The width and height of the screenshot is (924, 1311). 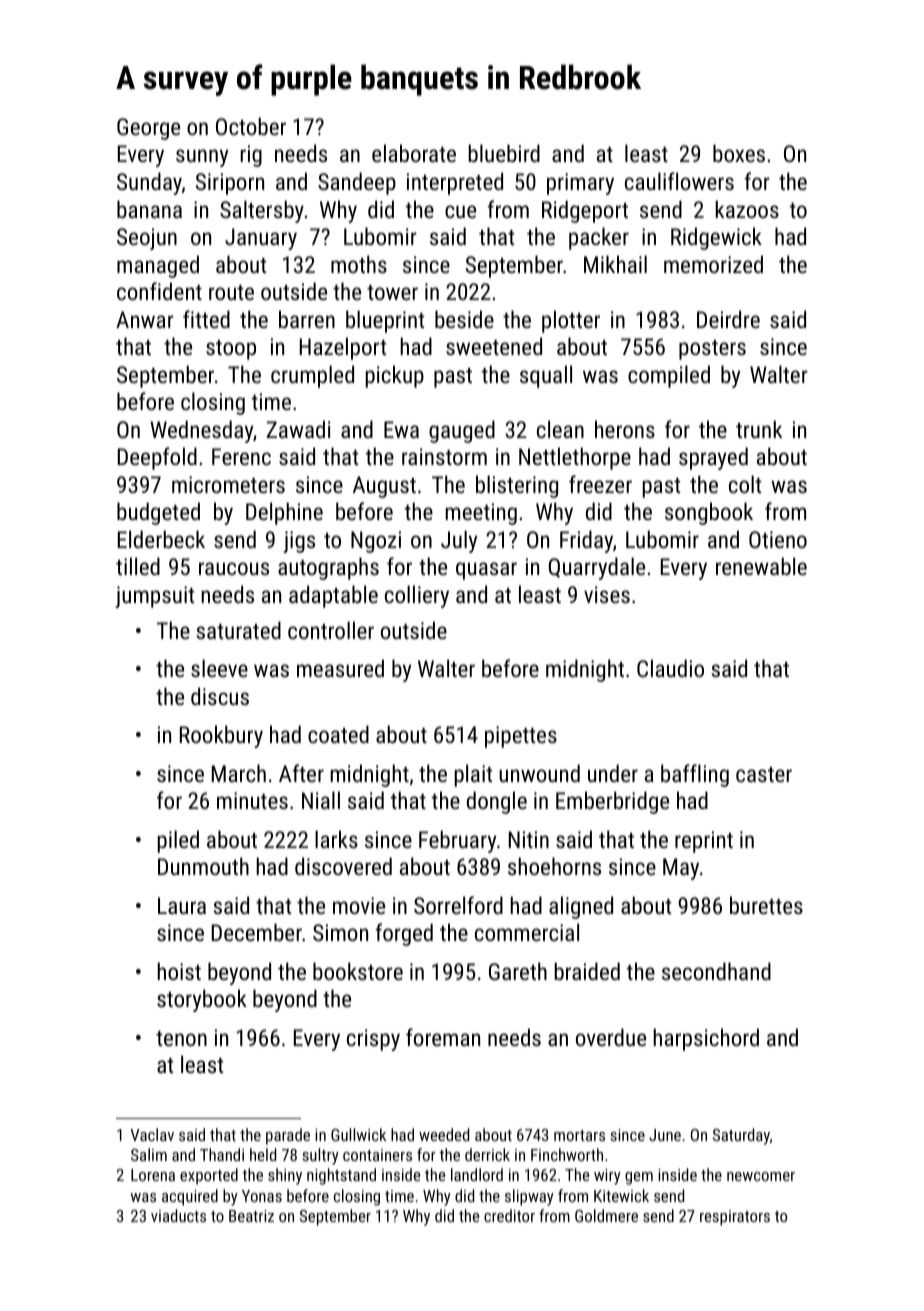 What do you see at coordinates (739, 153) in the screenshot?
I see `boxes` at bounding box center [739, 153].
